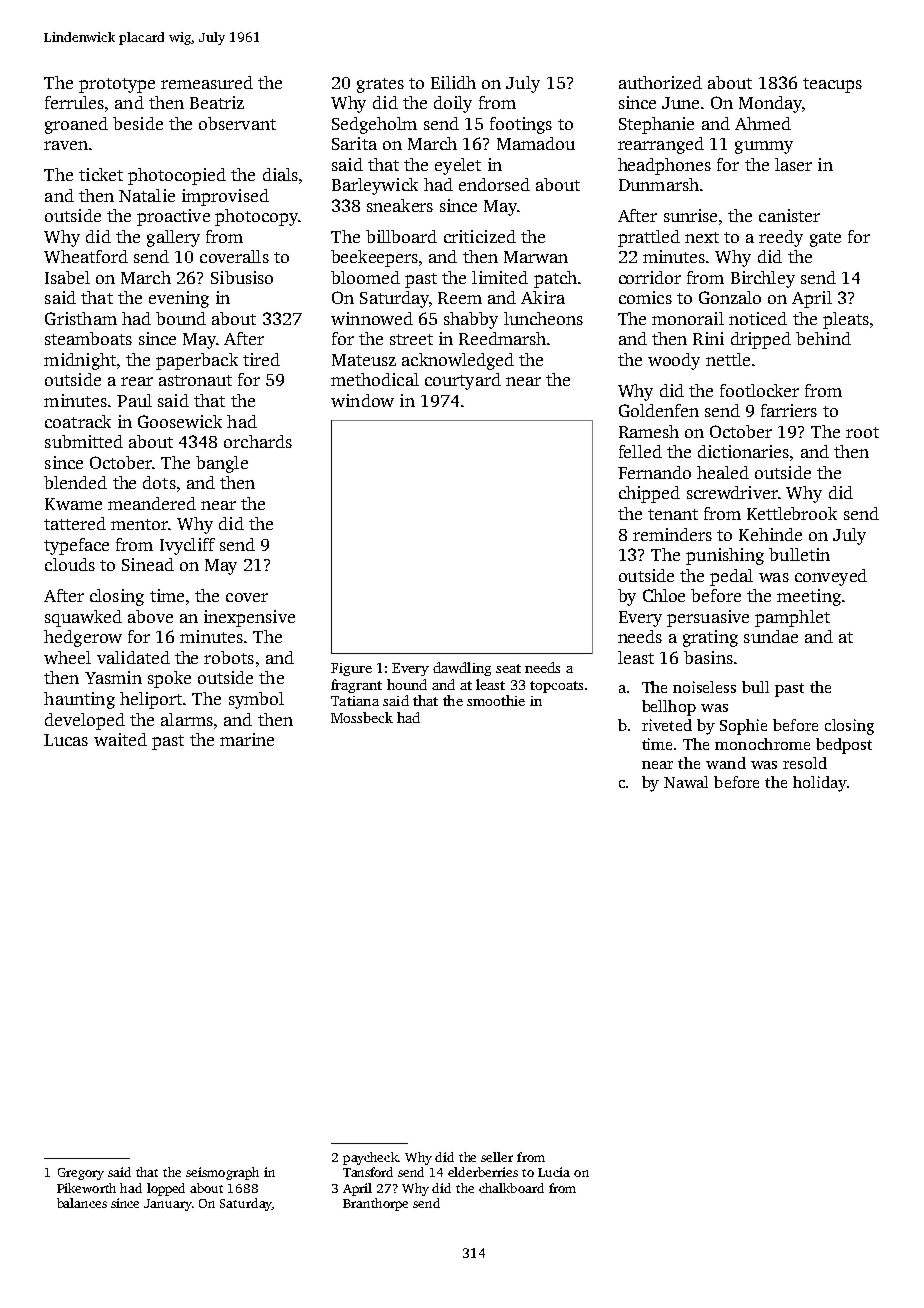 The image size is (924, 1308). What do you see at coordinates (82, 1203) in the page?
I see `balances` at bounding box center [82, 1203].
